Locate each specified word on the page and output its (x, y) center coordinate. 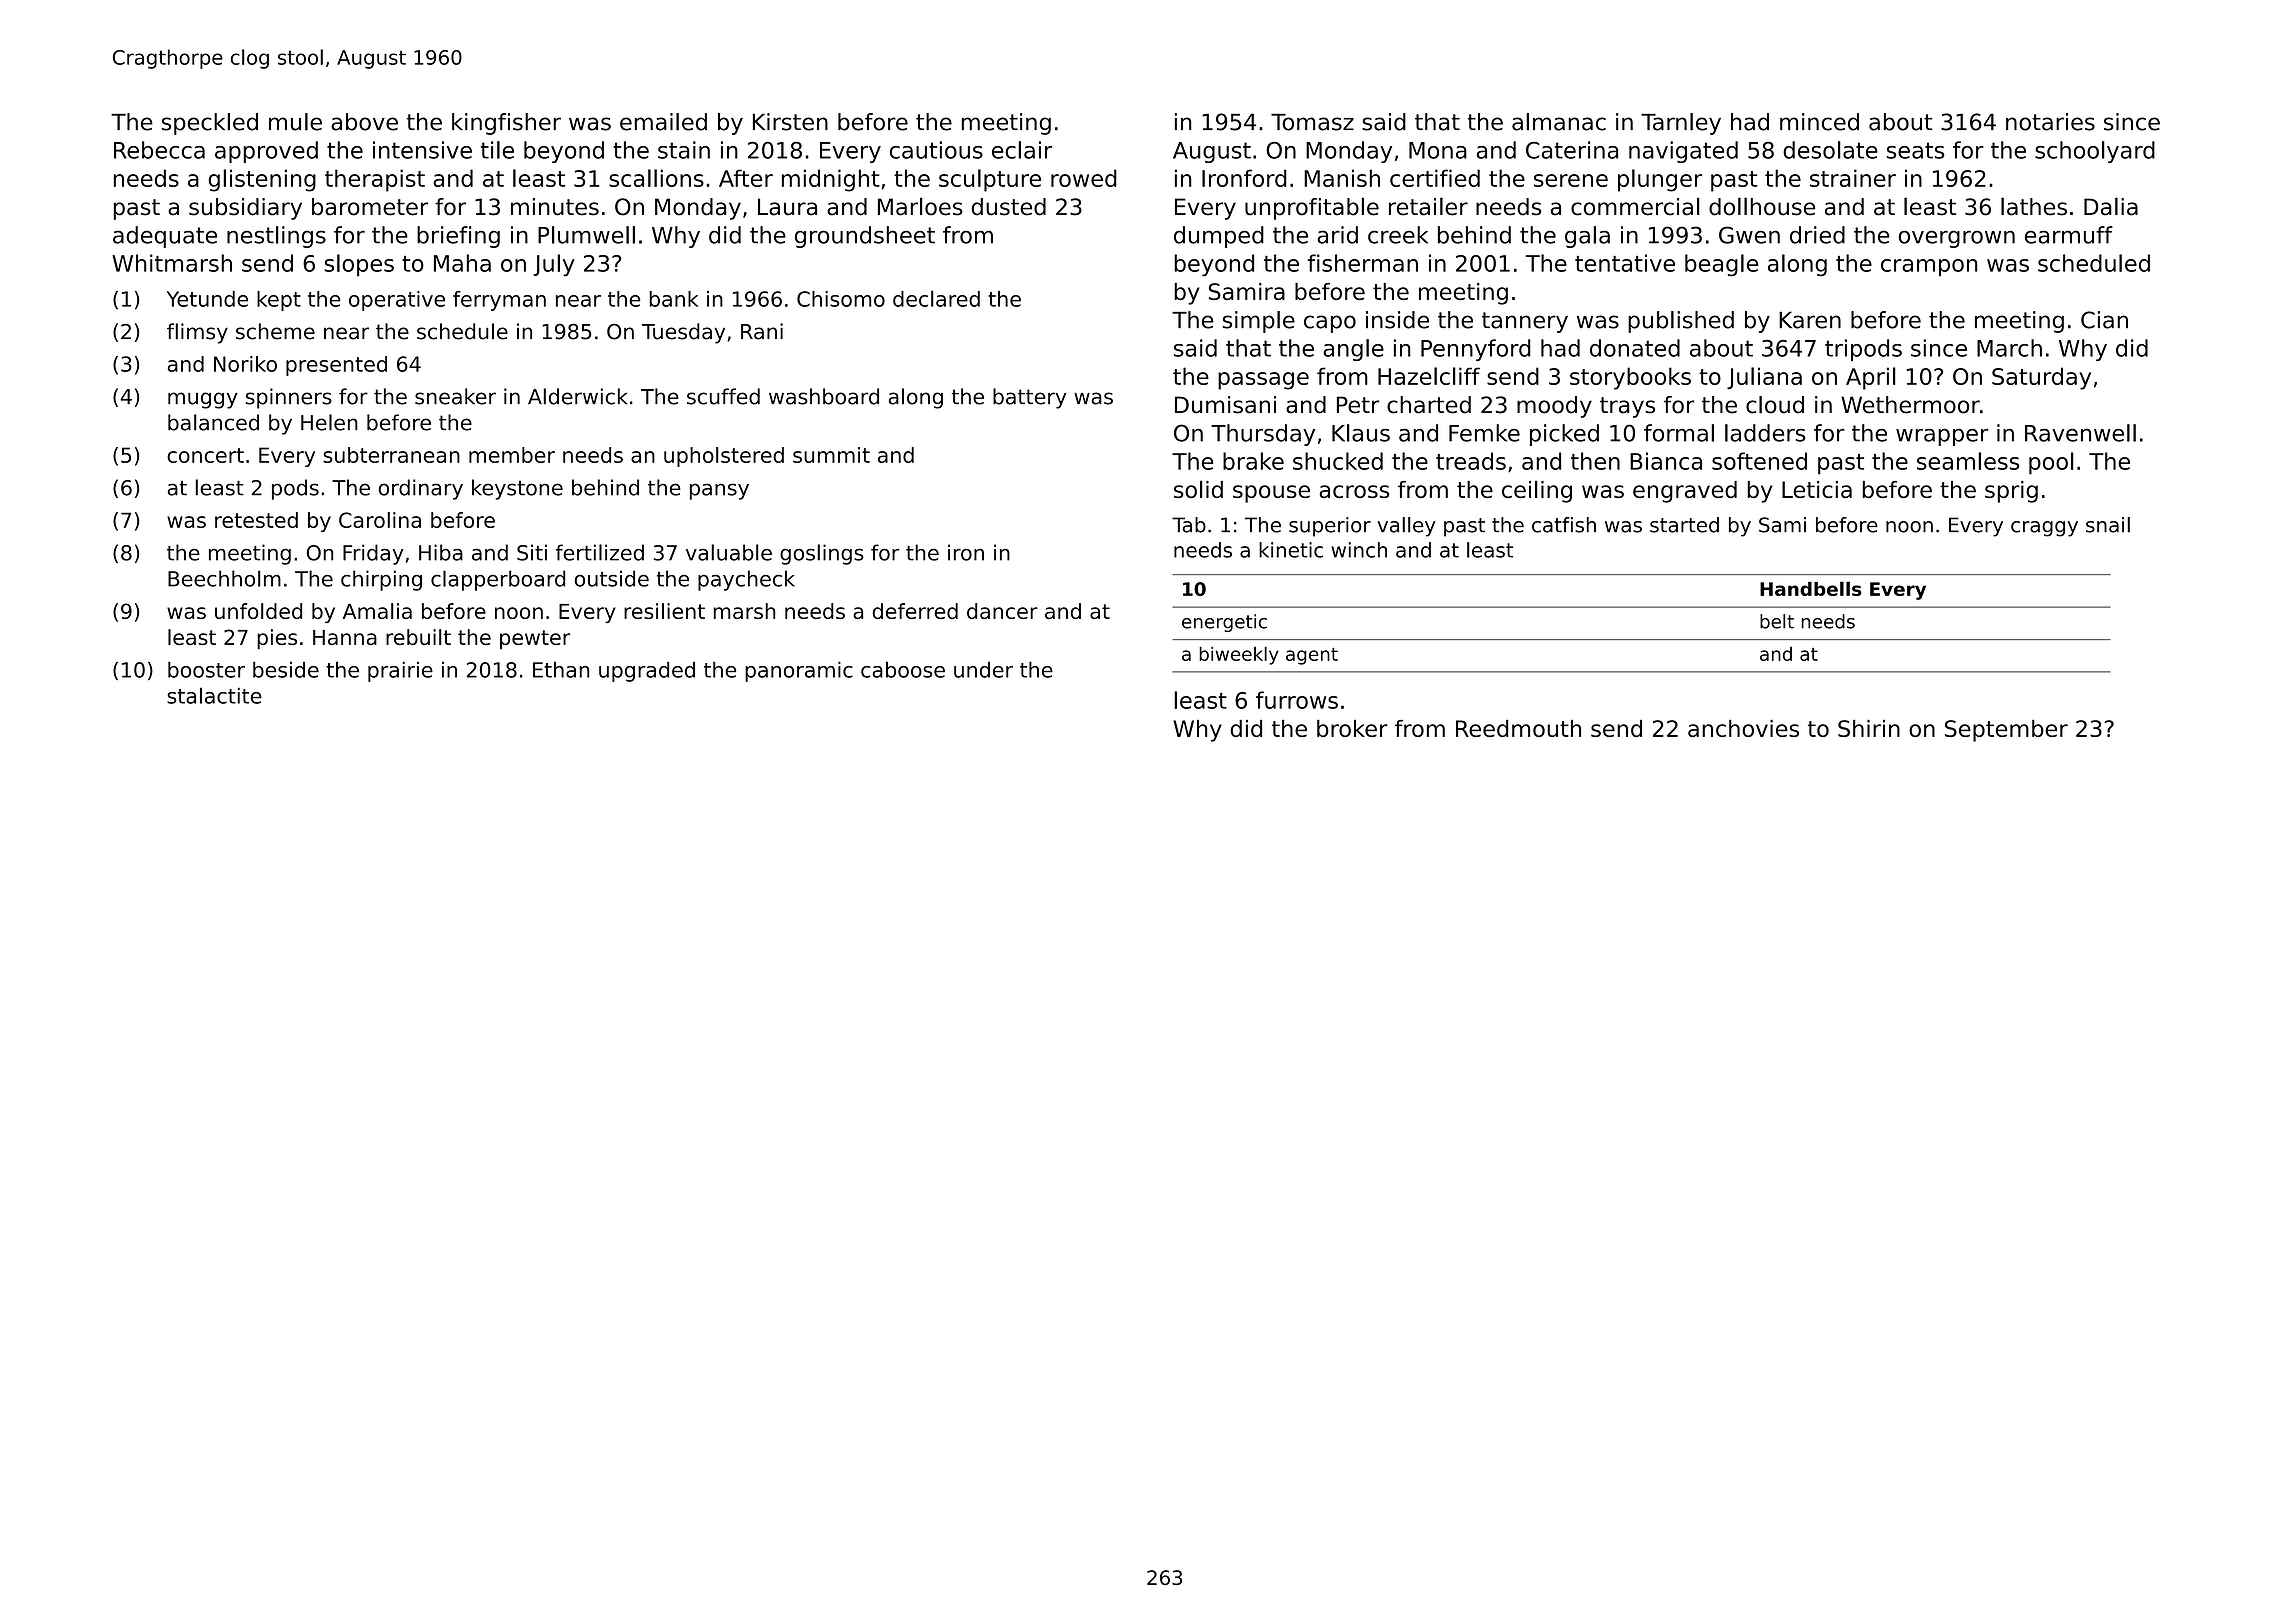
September (2006, 731)
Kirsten (790, 122)
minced (1819, 122)
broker (1352, 728)
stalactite (214, 695)
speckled (210, 124)
